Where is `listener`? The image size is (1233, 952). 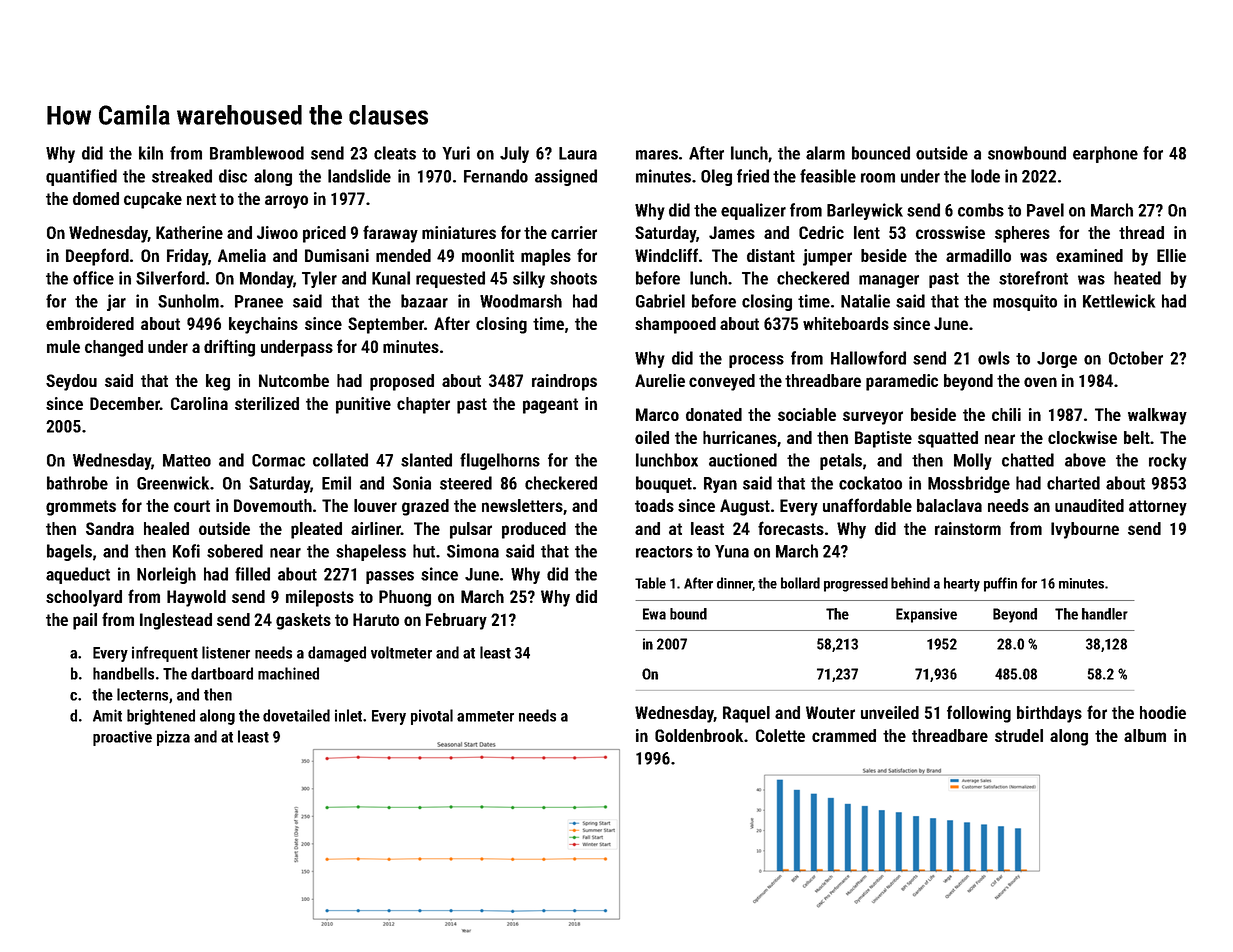 listener is located at coordinates (226, 652).
